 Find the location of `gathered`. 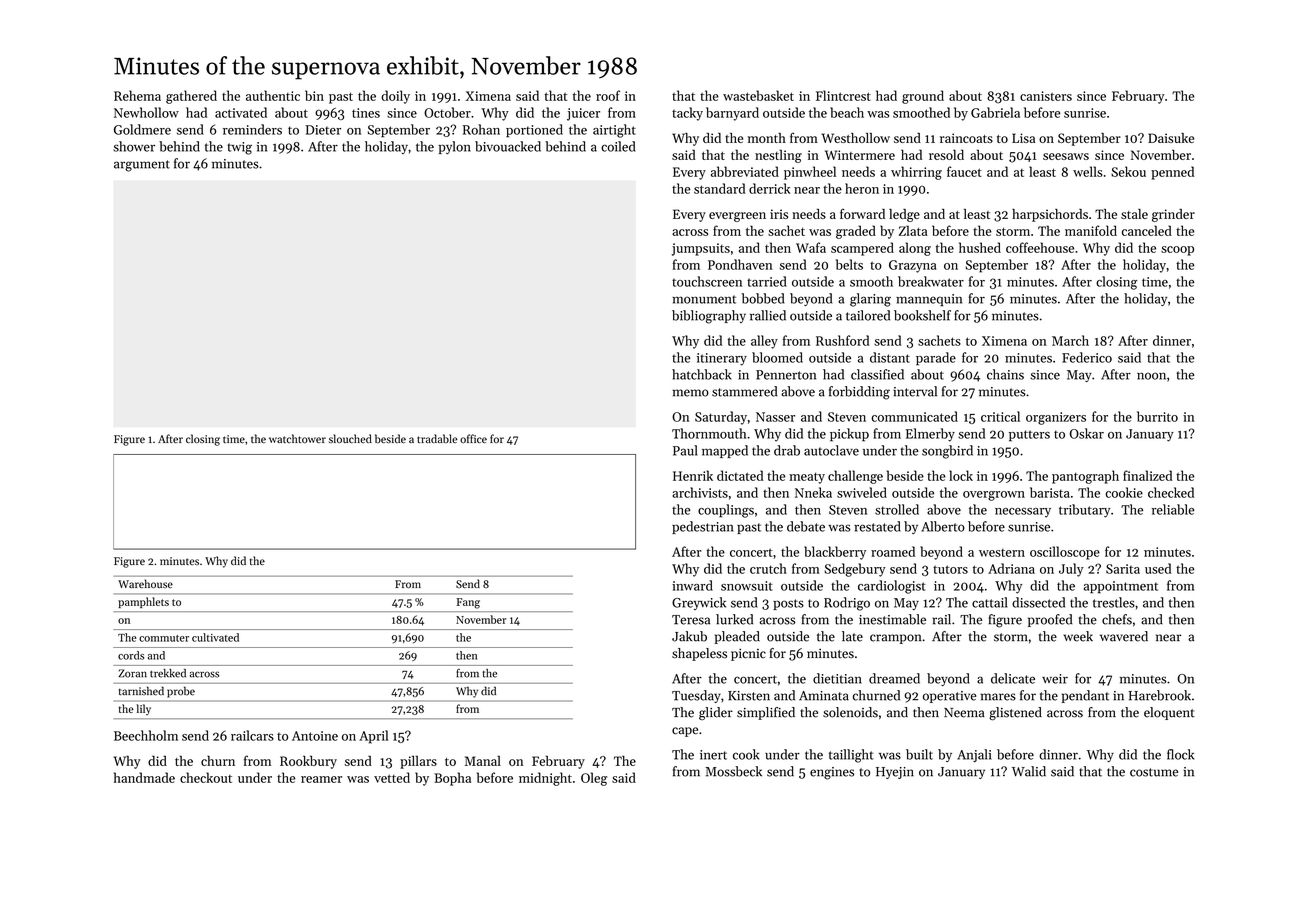

gathered is located at coordinates (191, 97).
